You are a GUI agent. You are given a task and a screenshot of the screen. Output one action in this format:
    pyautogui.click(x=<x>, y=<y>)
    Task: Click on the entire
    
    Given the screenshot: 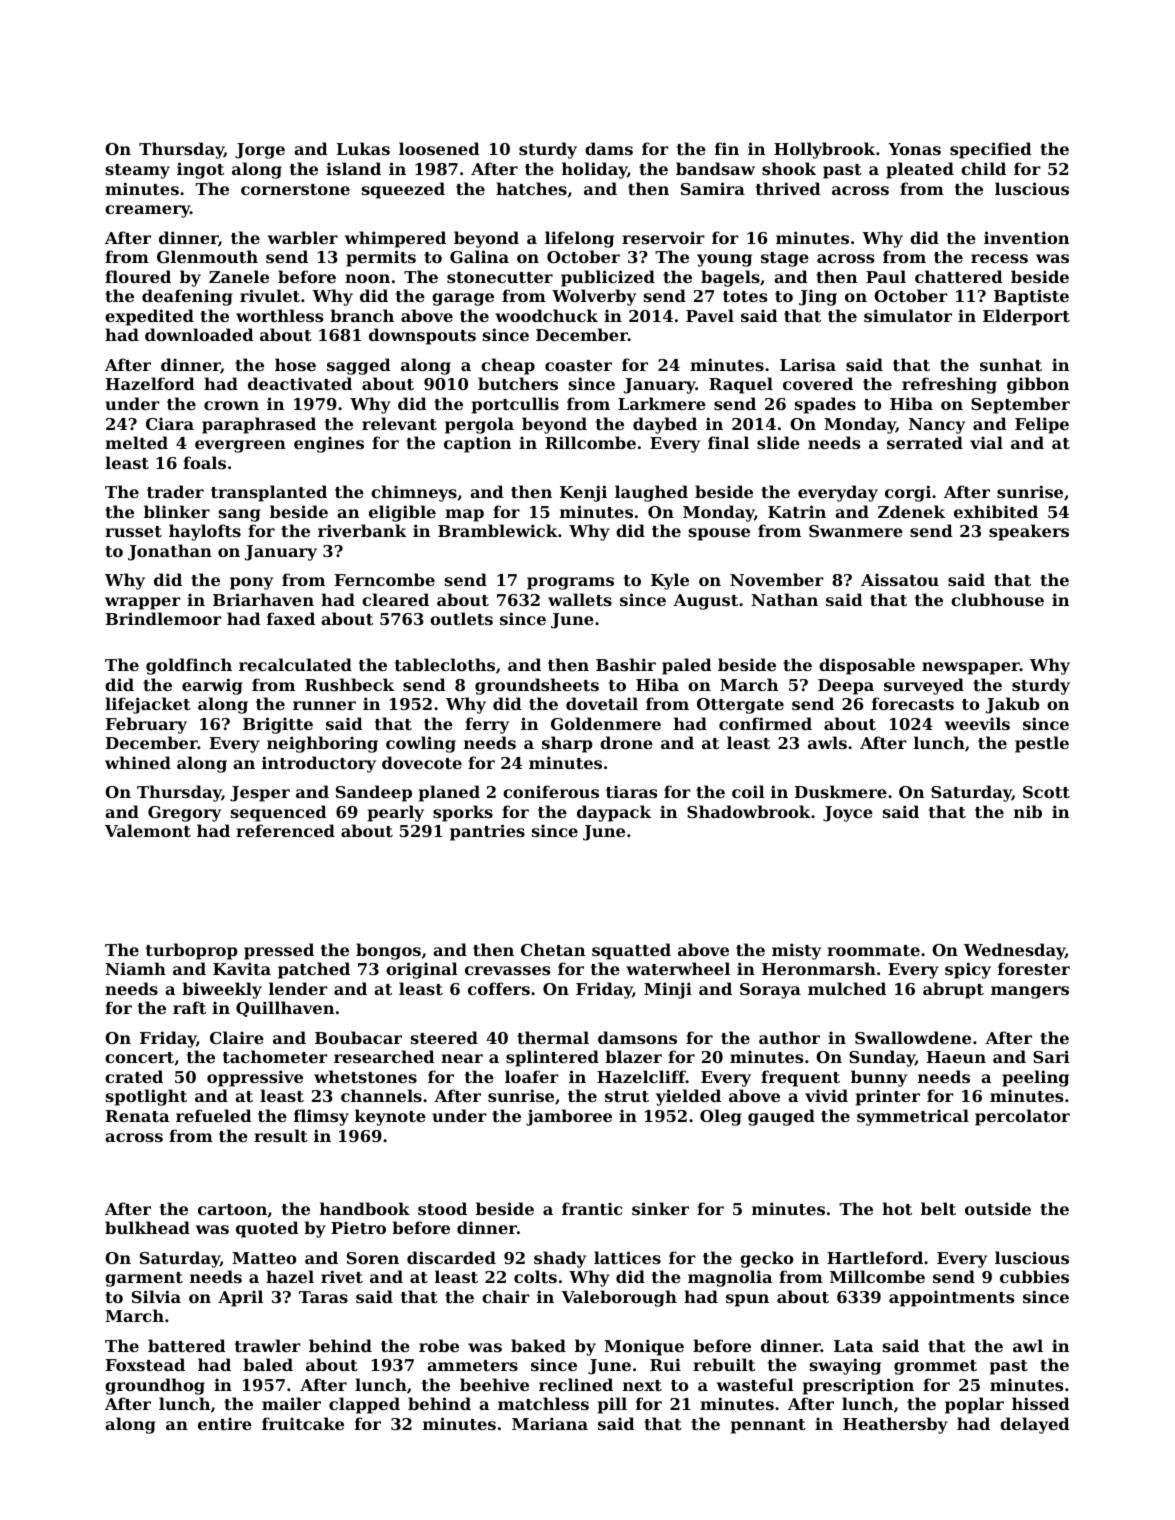 What is the action you would take?
    pyautogui.click(x=225, y=1423)
